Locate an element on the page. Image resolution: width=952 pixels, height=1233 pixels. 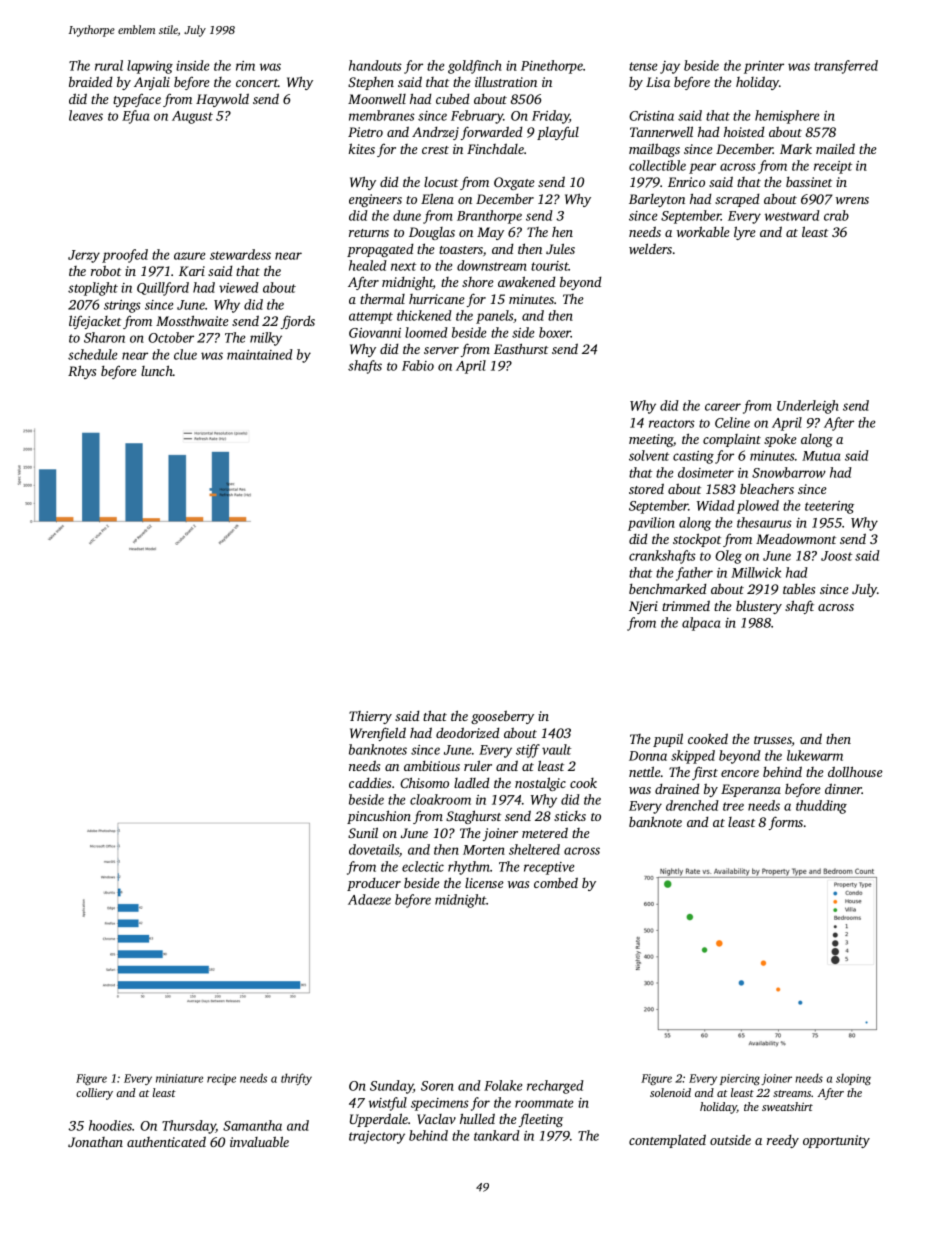
lyre is located at coordinates (745, 233).
